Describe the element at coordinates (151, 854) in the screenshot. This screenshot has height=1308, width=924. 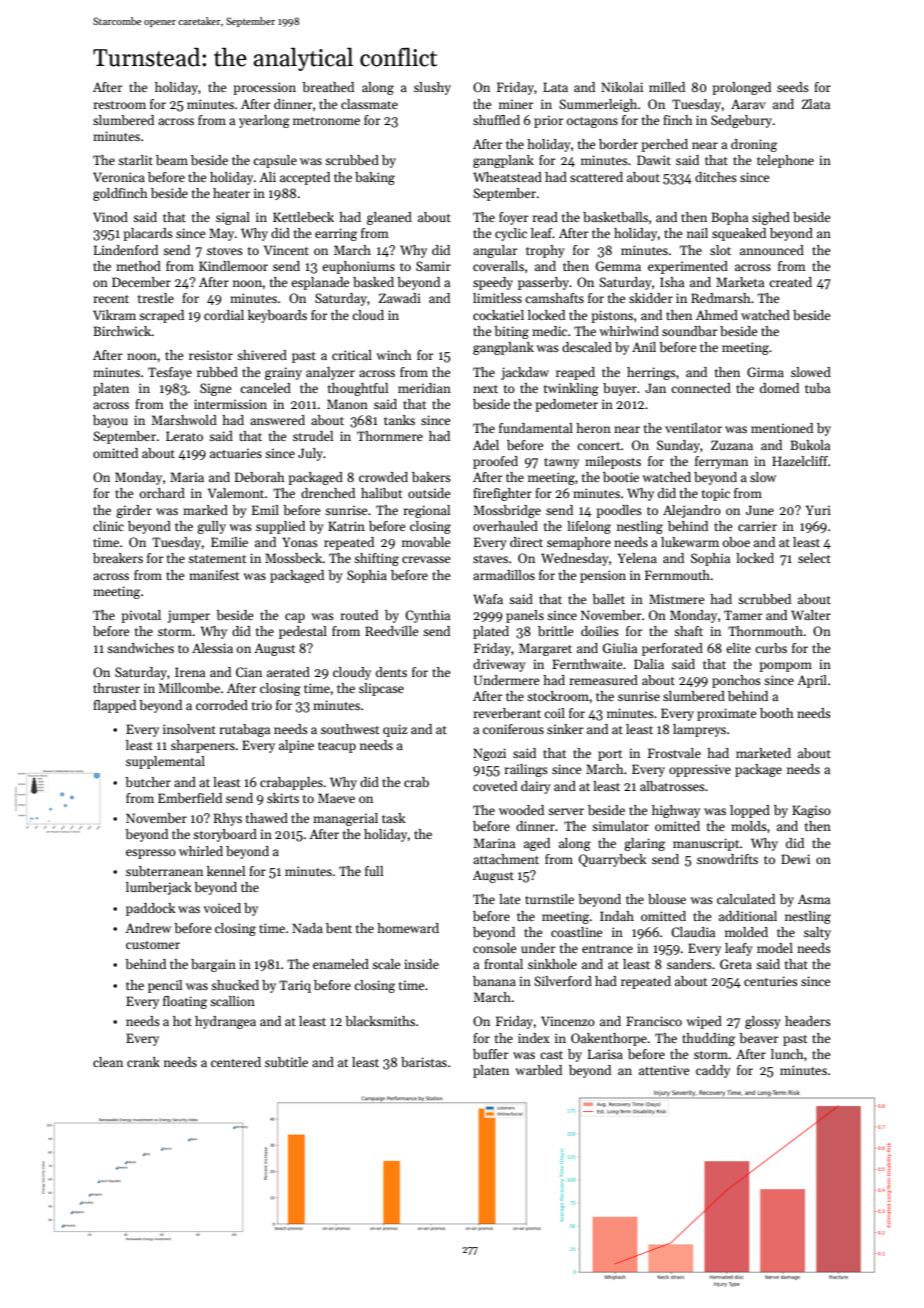
I see `espresso` at that location.
